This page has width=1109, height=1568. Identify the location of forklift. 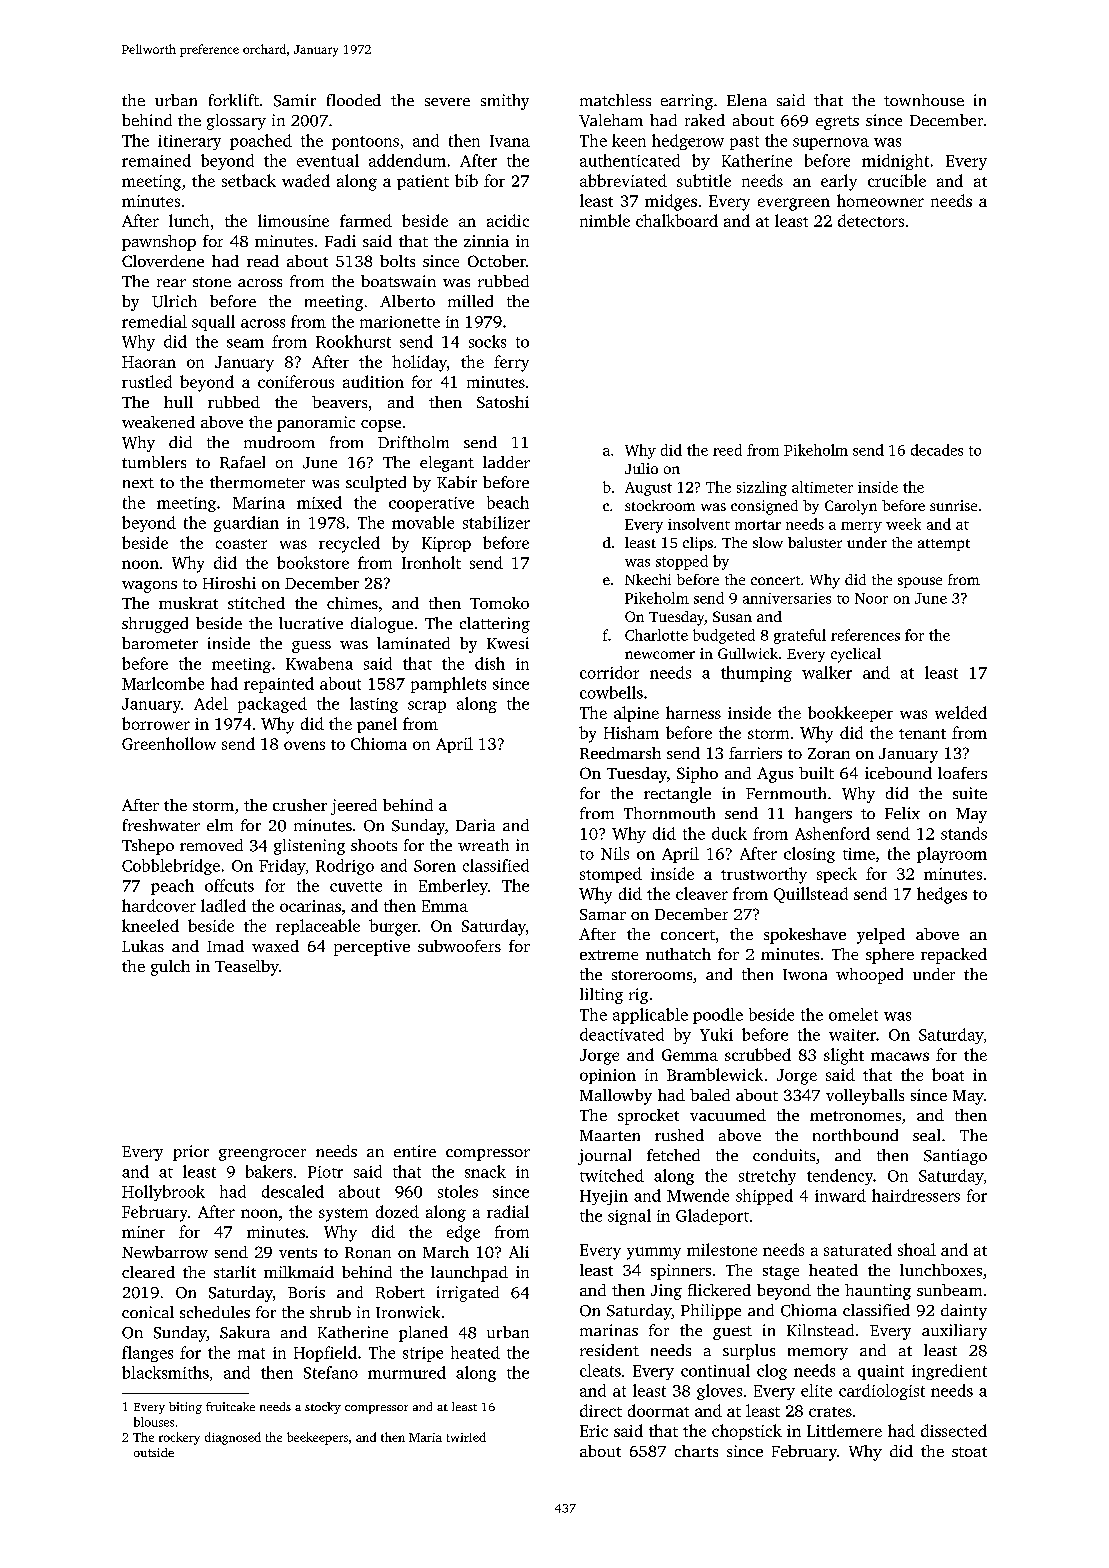
(234, 100).
